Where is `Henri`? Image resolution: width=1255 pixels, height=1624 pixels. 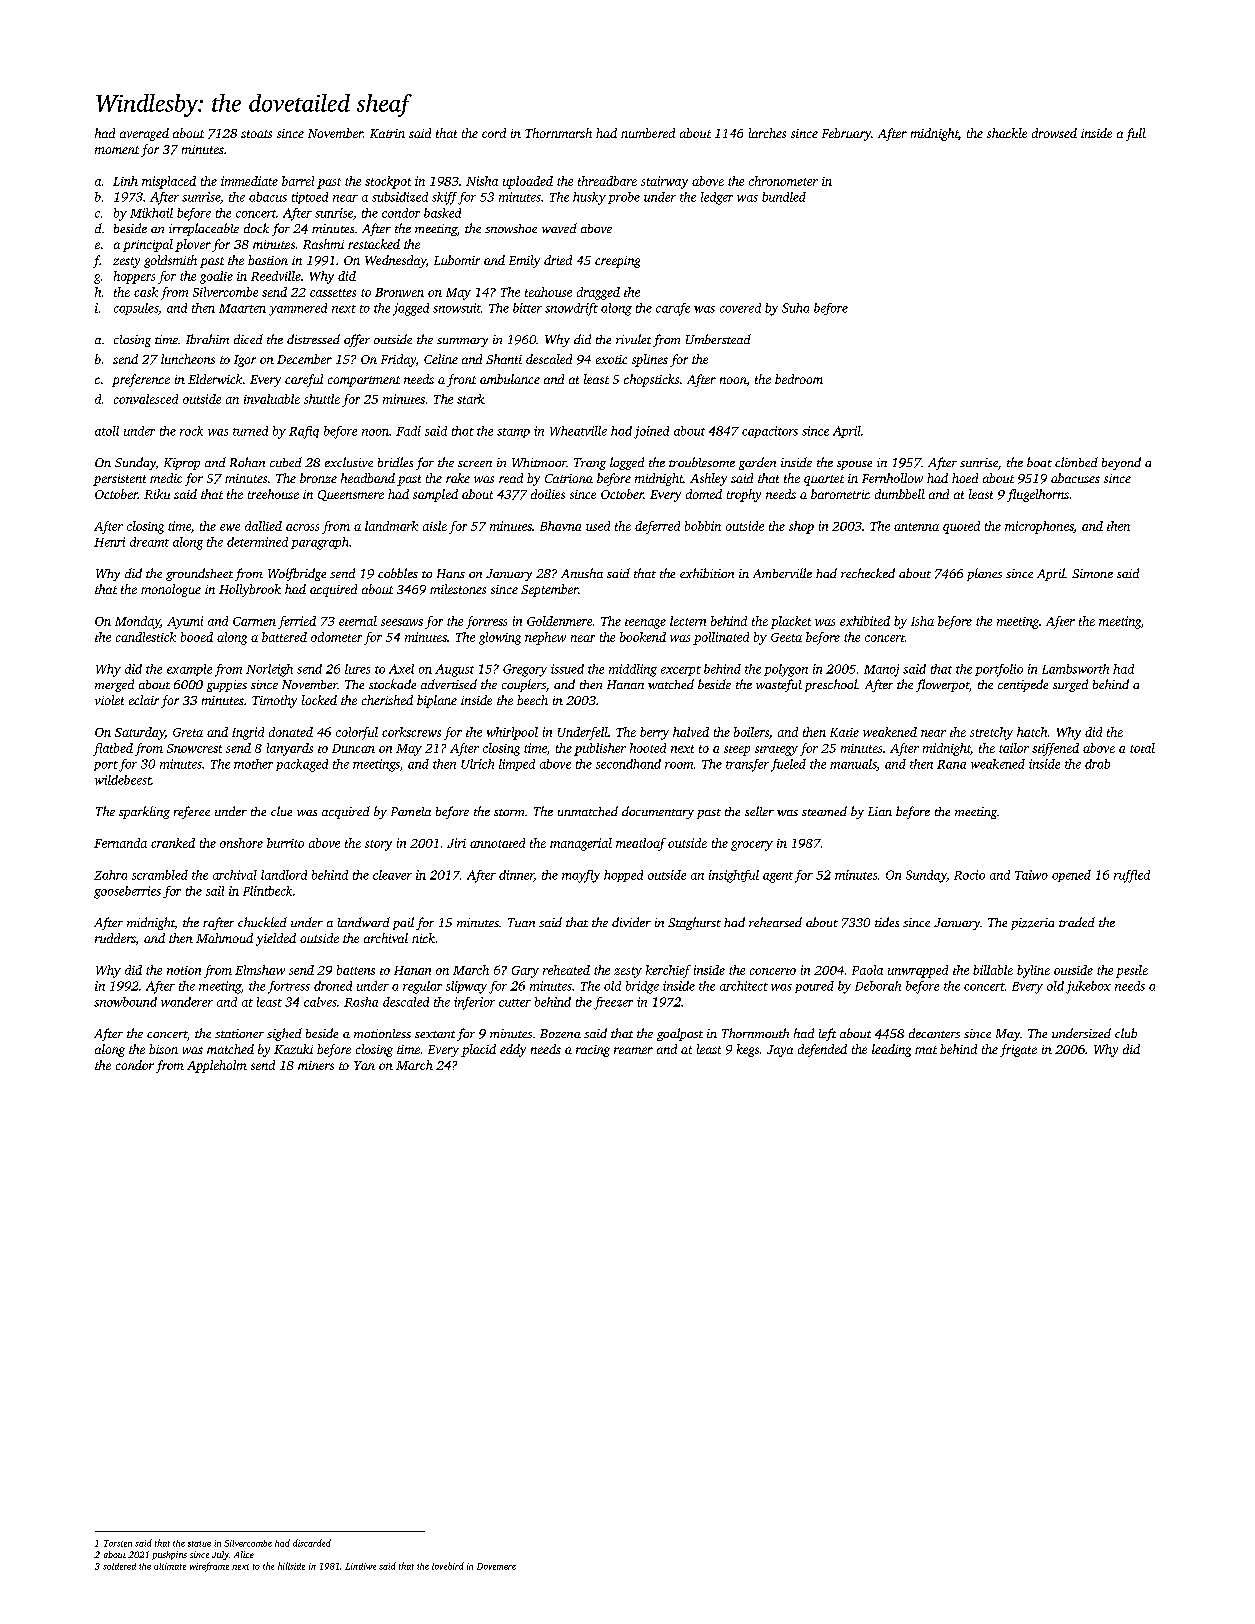
Henri is located at coordinates (109, 542).
